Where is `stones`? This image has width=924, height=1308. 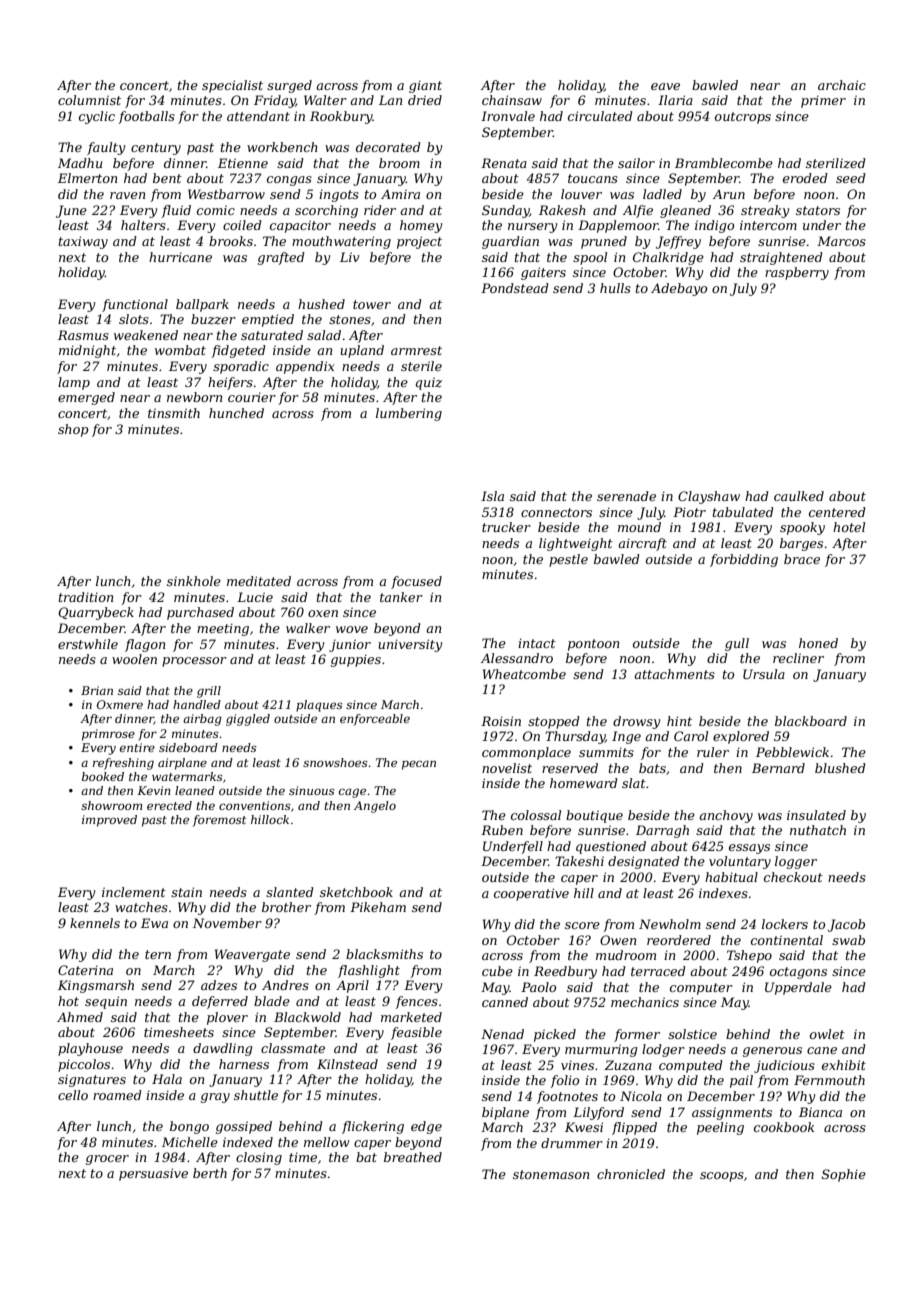 stones is located at coordinates (350, 319).
